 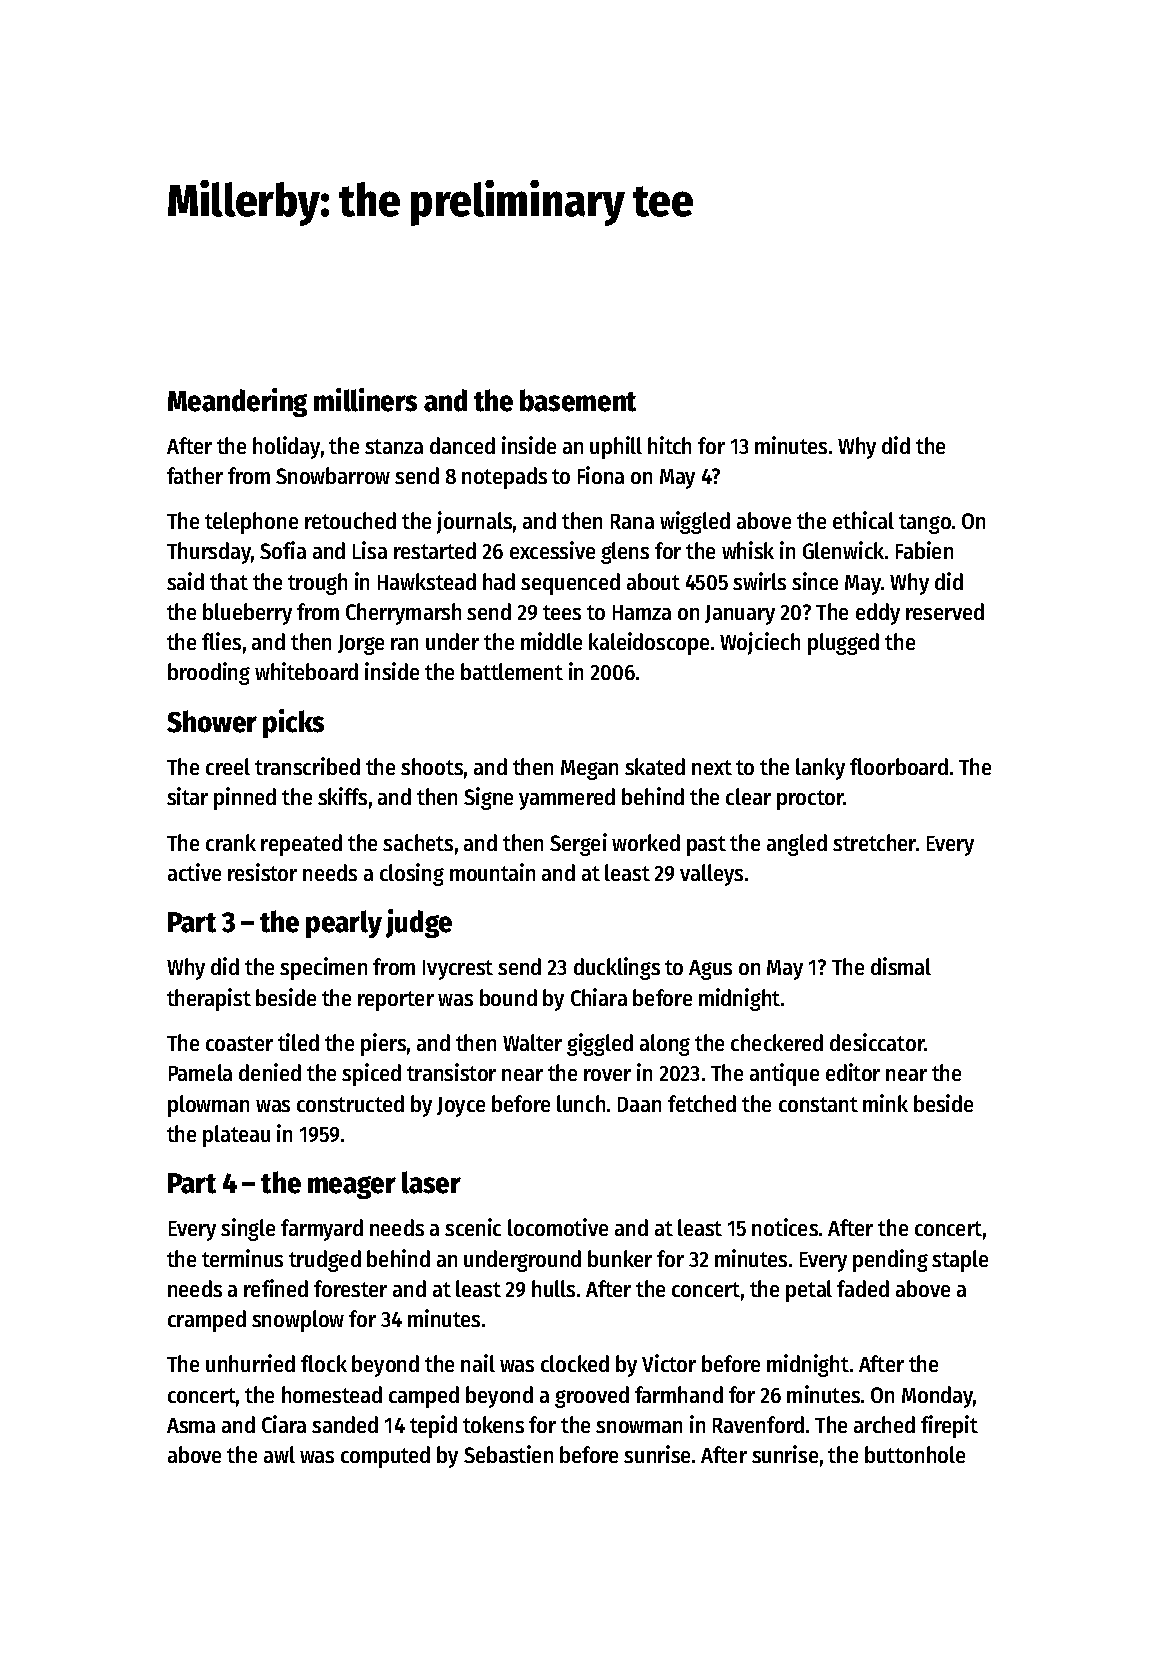 I want to click on floorboard, so click(x=899, y=766).
